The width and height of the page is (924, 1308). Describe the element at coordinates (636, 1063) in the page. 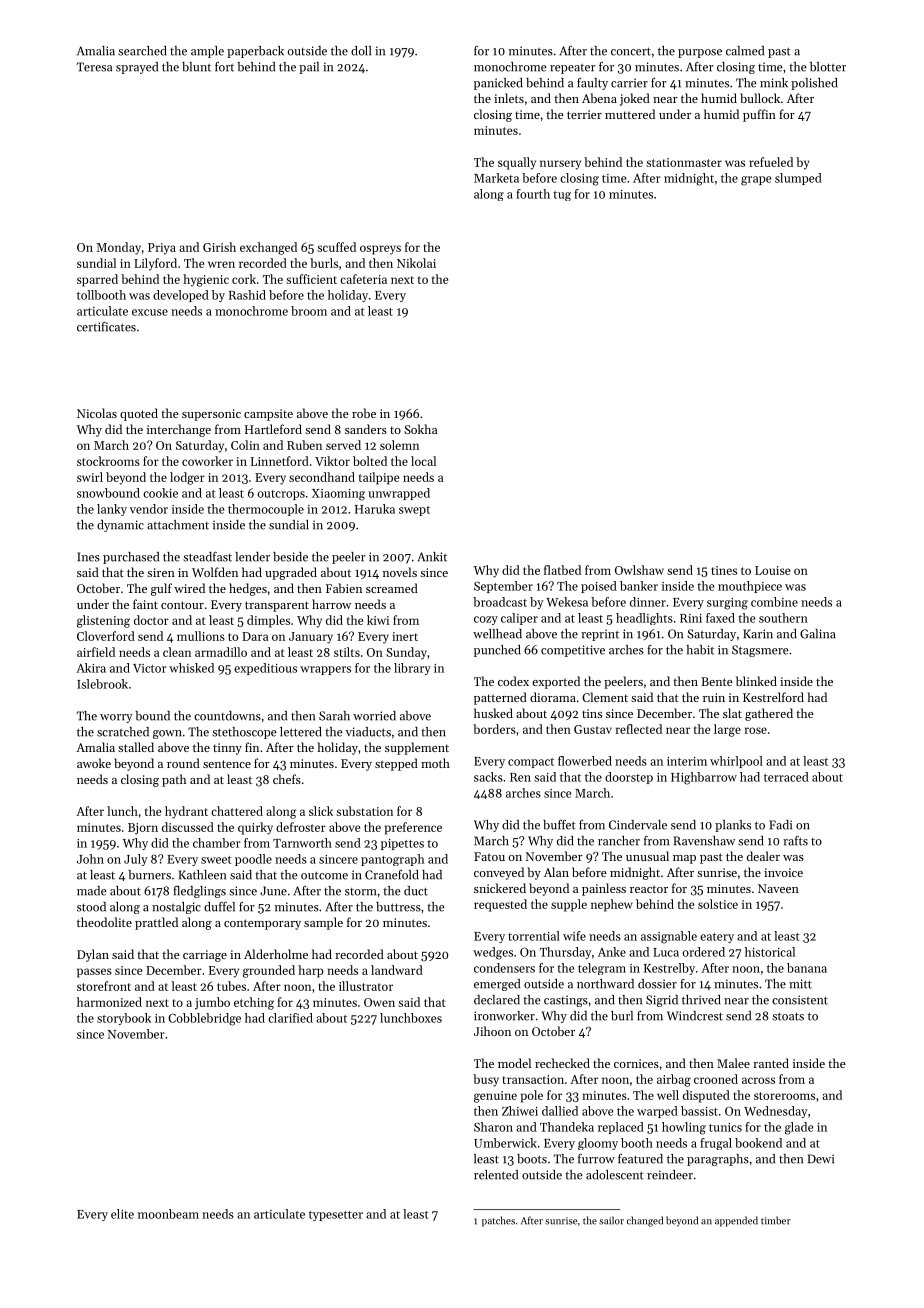

I see `cornices` at that location.
